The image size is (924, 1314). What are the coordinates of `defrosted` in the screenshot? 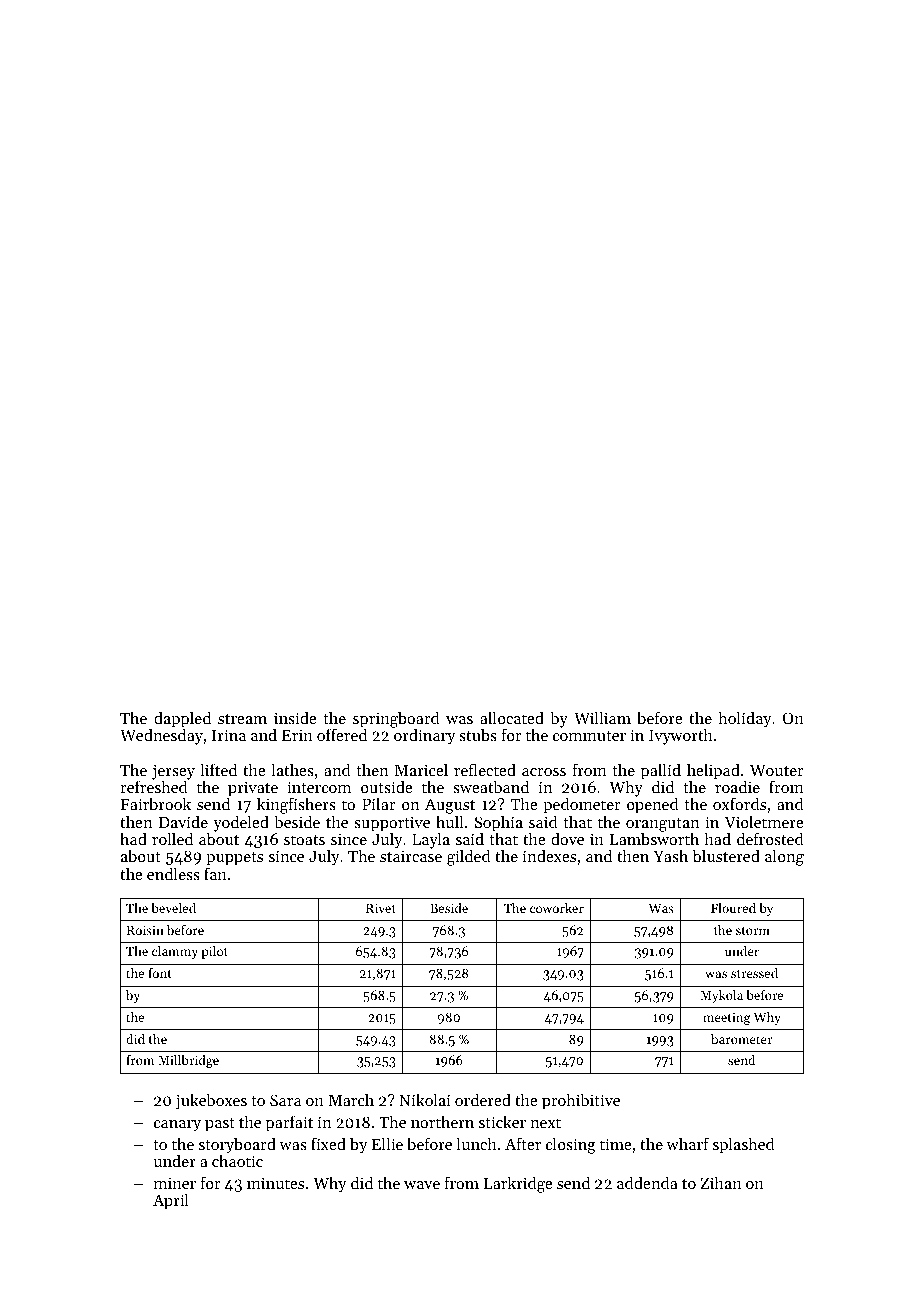 It's located at (770, 838).
